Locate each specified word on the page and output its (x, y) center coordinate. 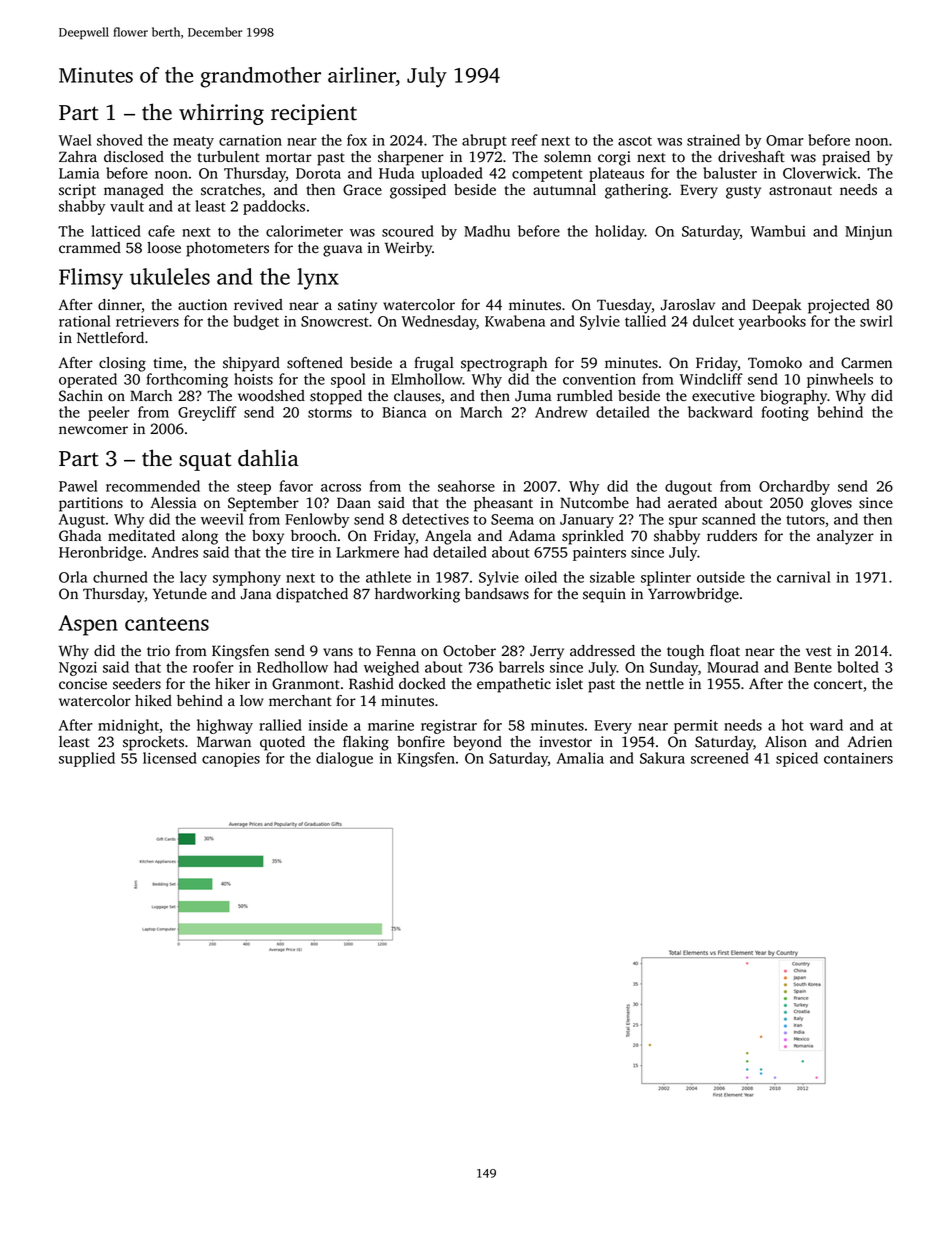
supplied (87, 759)
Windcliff (711, 379)
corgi (614, 158)
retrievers (147, 321)
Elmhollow (427, 379)
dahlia (268, 458)
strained (713, 140)
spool (348, 380)
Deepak (776, 306)
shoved (120, 140)
